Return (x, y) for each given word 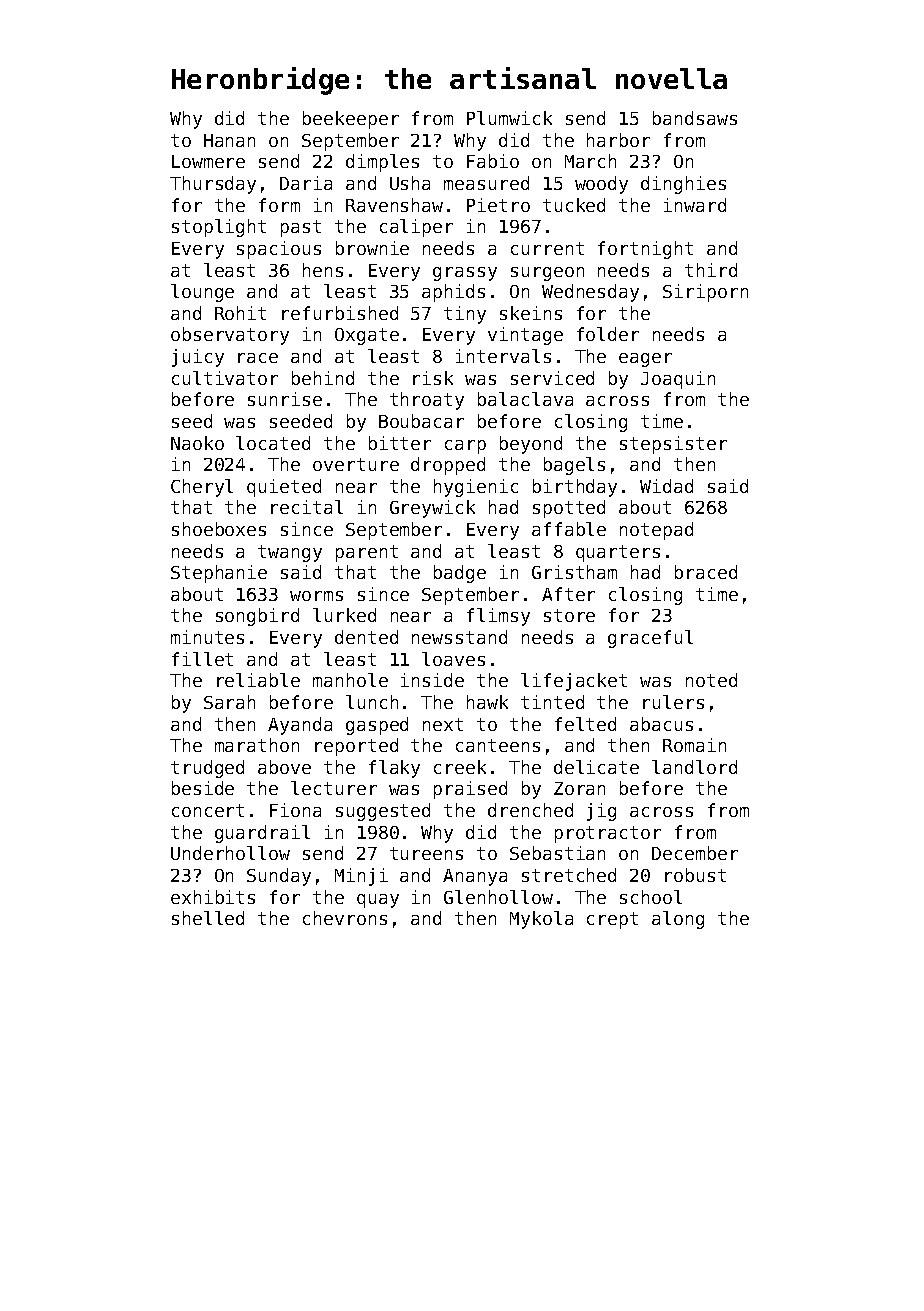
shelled (208, 918)
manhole (350, 680)
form (279, 205)
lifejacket (574, 682)
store (569, 615)
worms (316, 596)
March (590, 161)
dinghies (683, 185)
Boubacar (421, 421)
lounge (202, 293)
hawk (487, 702)
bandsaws (695, 118)
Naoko (197, 443)
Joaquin (678, 380)
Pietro (498, 205)
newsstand (459, 637)
